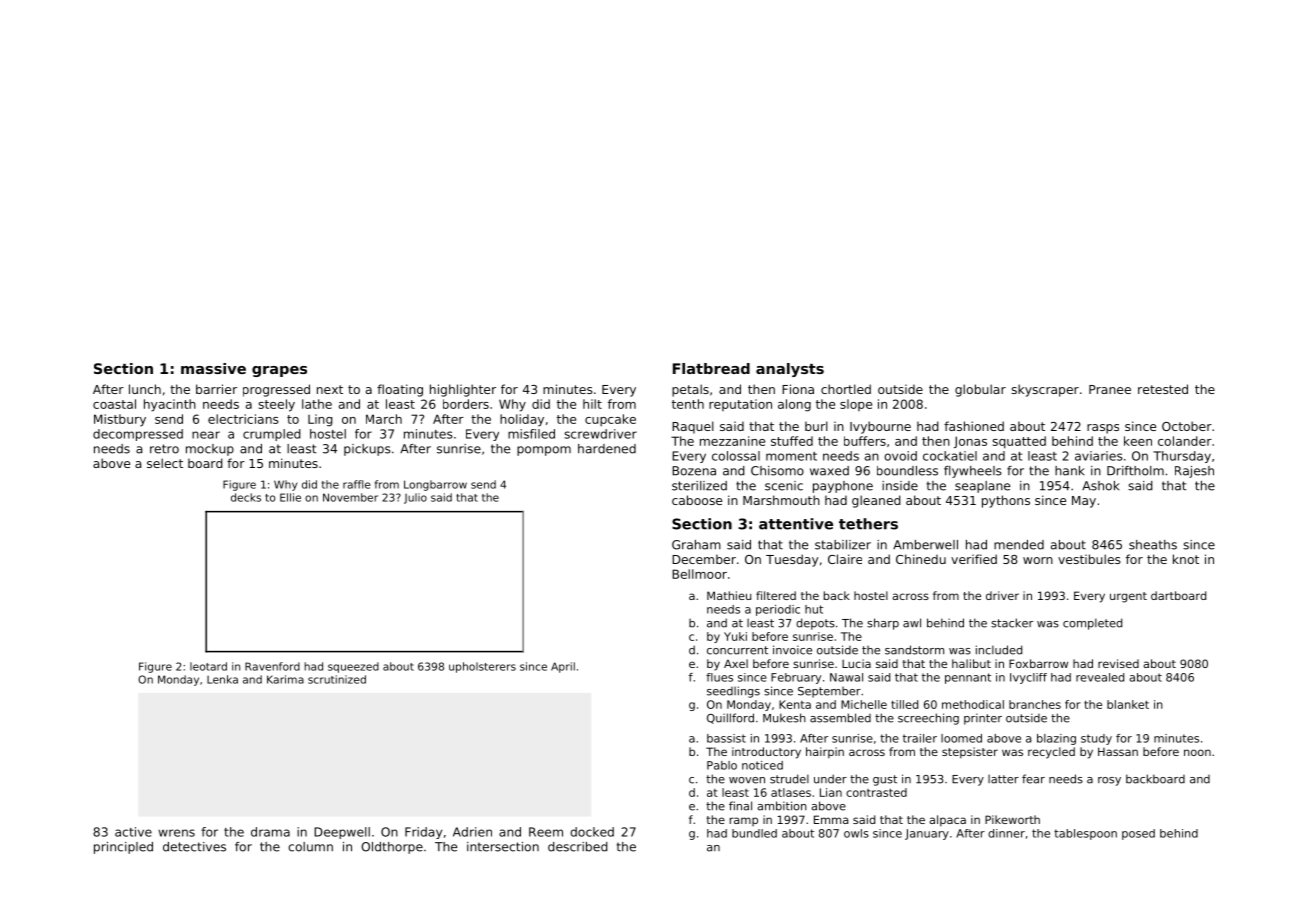  I want to click on noon, so click(1197, 752).
